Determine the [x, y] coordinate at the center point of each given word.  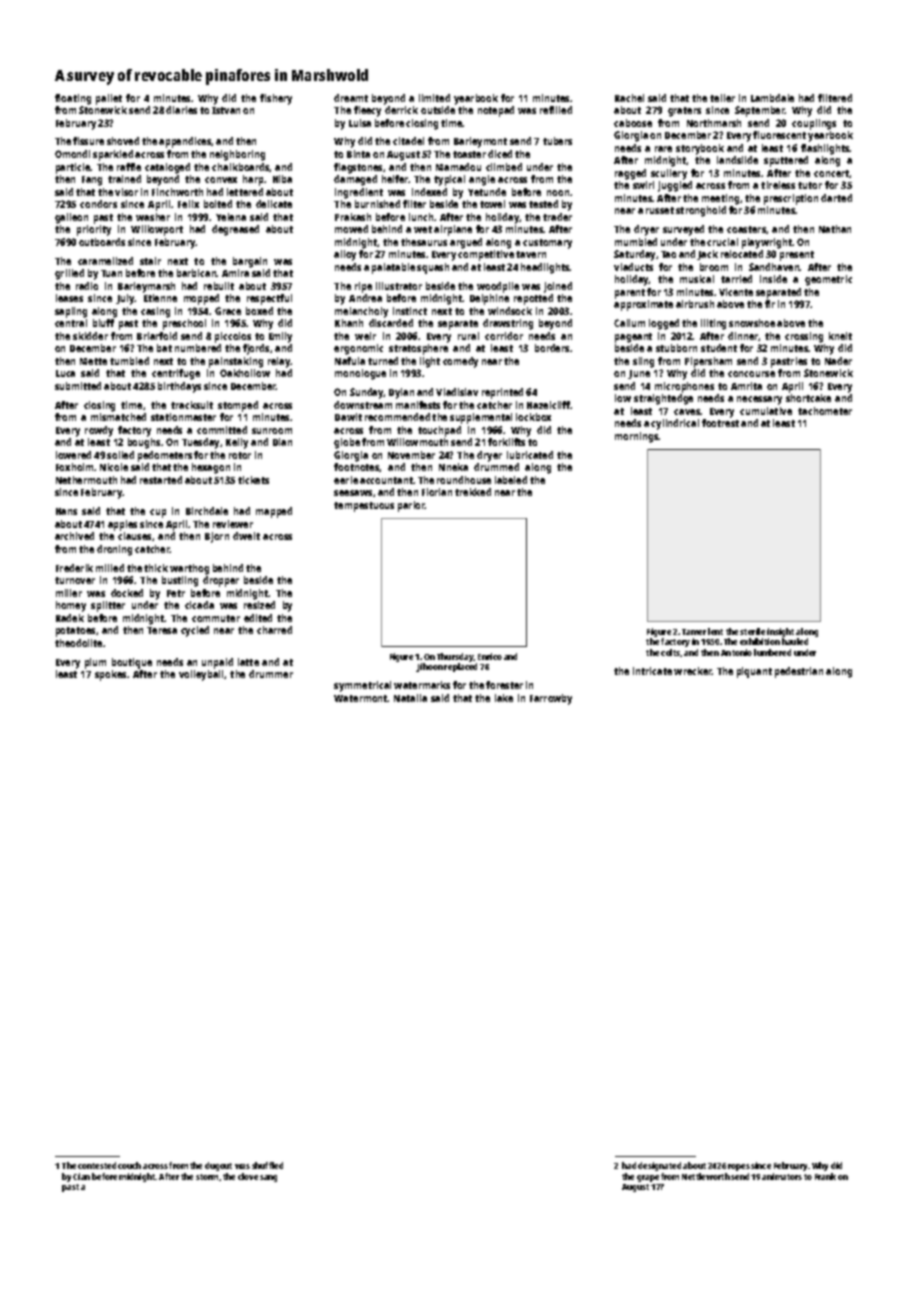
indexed [429, 192]
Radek [70, 618]
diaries [181, 110]
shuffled [267, 1165]
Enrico [490, 656]
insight [780, 632]
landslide [737, 160]
